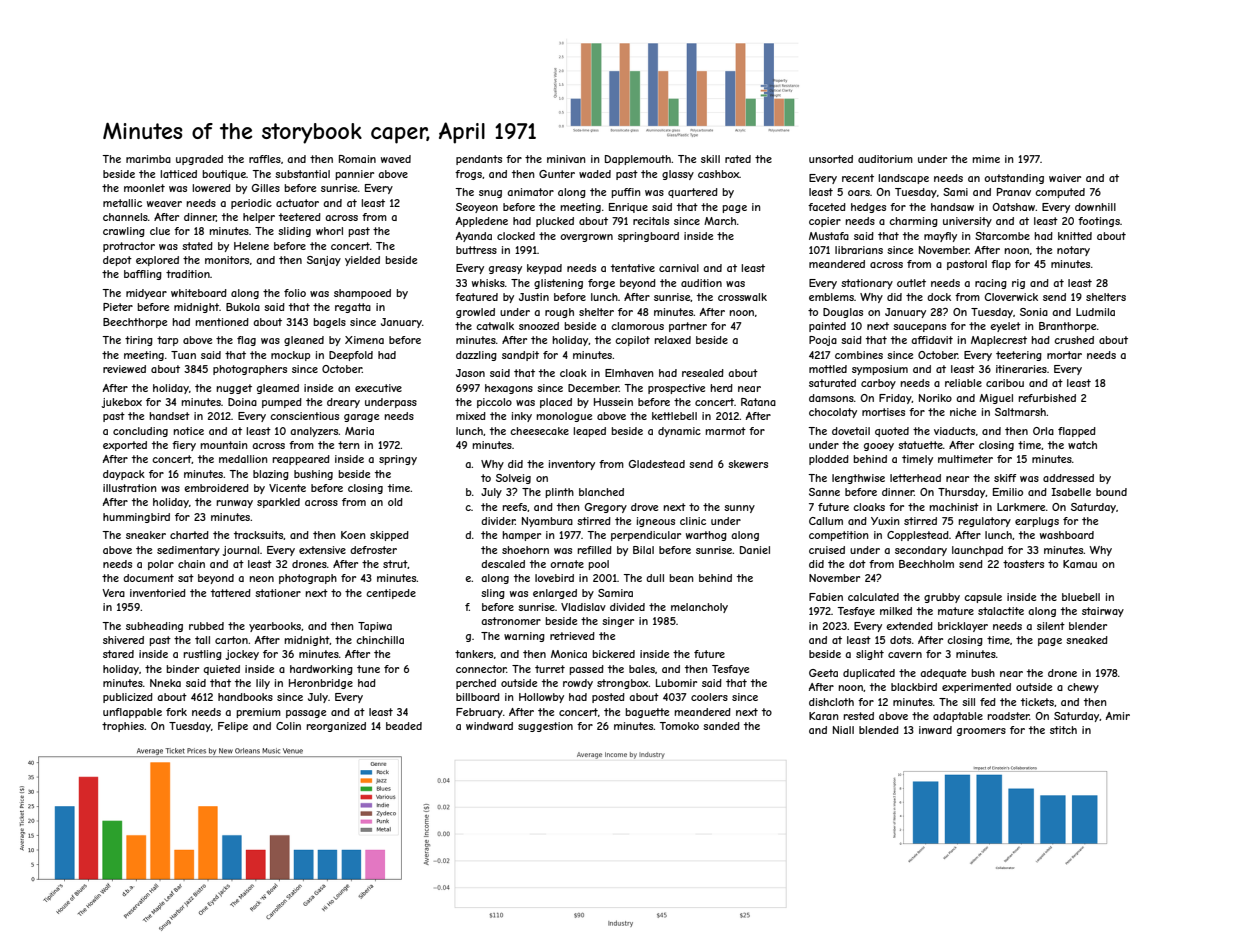  Describe the element at coordinates (984, 522) in the image. I see `regulatory` at that location.
